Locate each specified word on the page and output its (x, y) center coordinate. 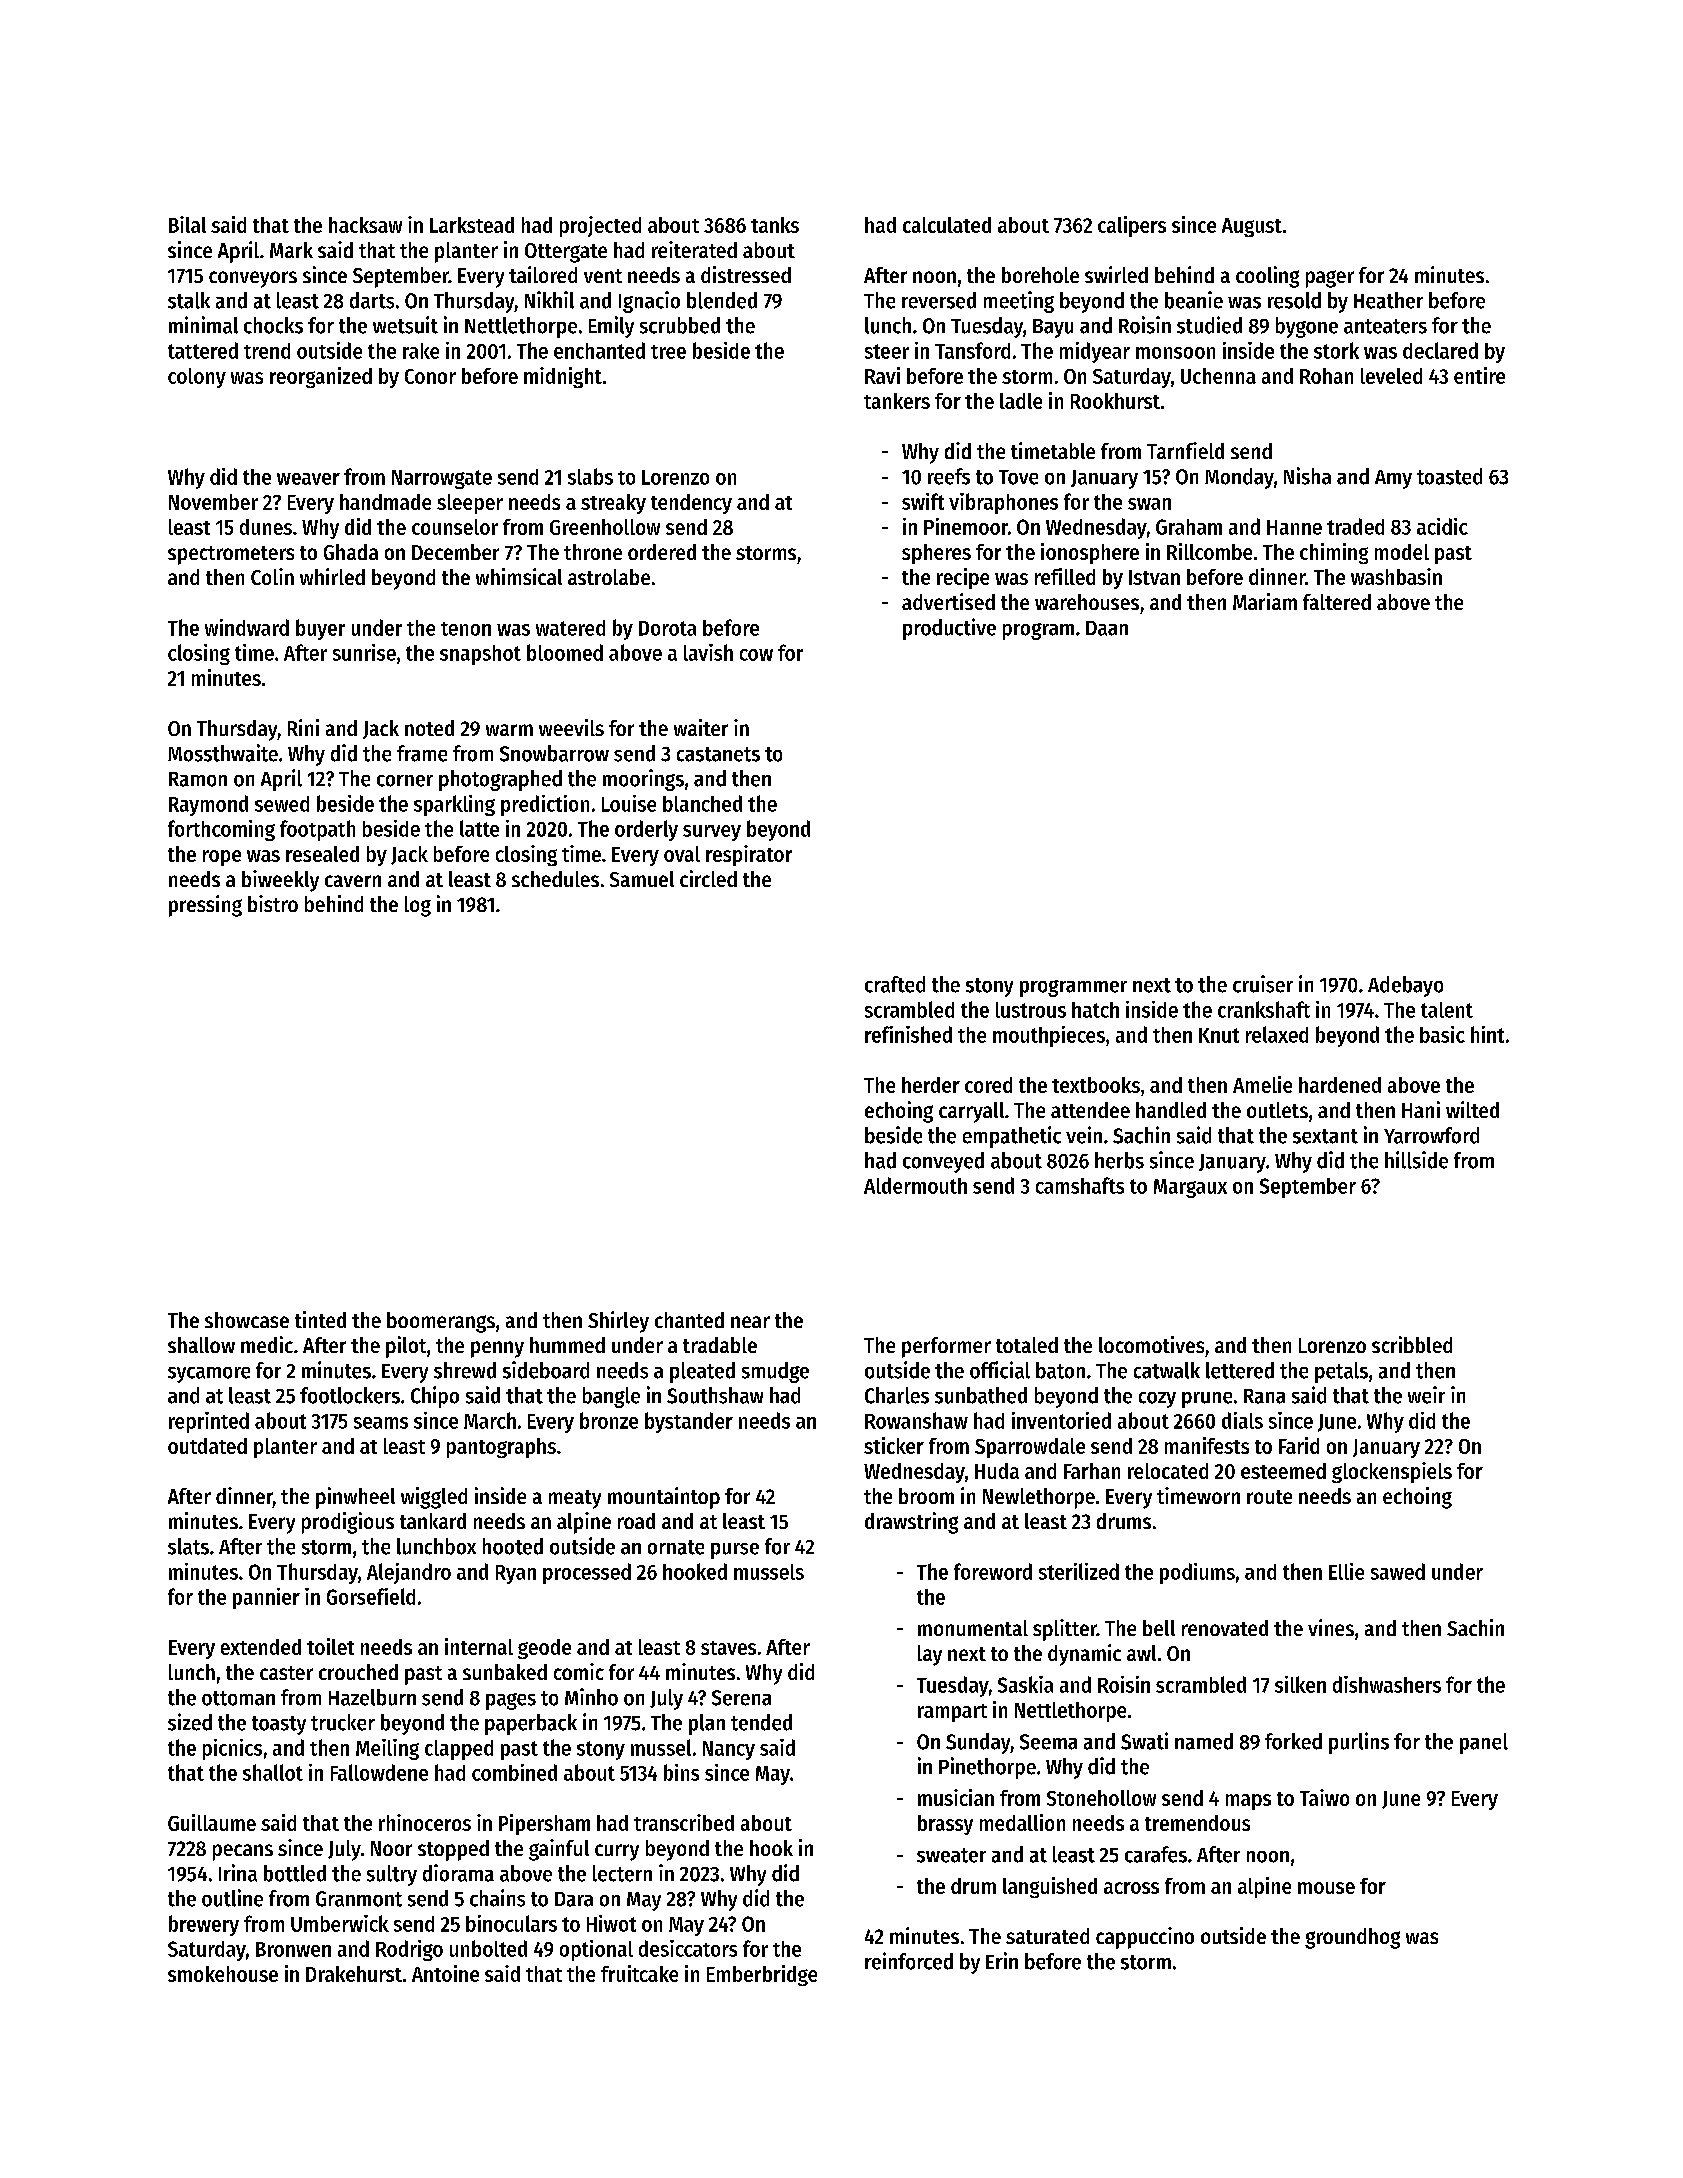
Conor (430, 376)
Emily (611, 327)
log (418, 906)
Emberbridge (762, 1975)
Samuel (642, 879)
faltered (1337, 602)
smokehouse (223, 1974)
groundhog (1352, 1938)
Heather (1388, 300)
